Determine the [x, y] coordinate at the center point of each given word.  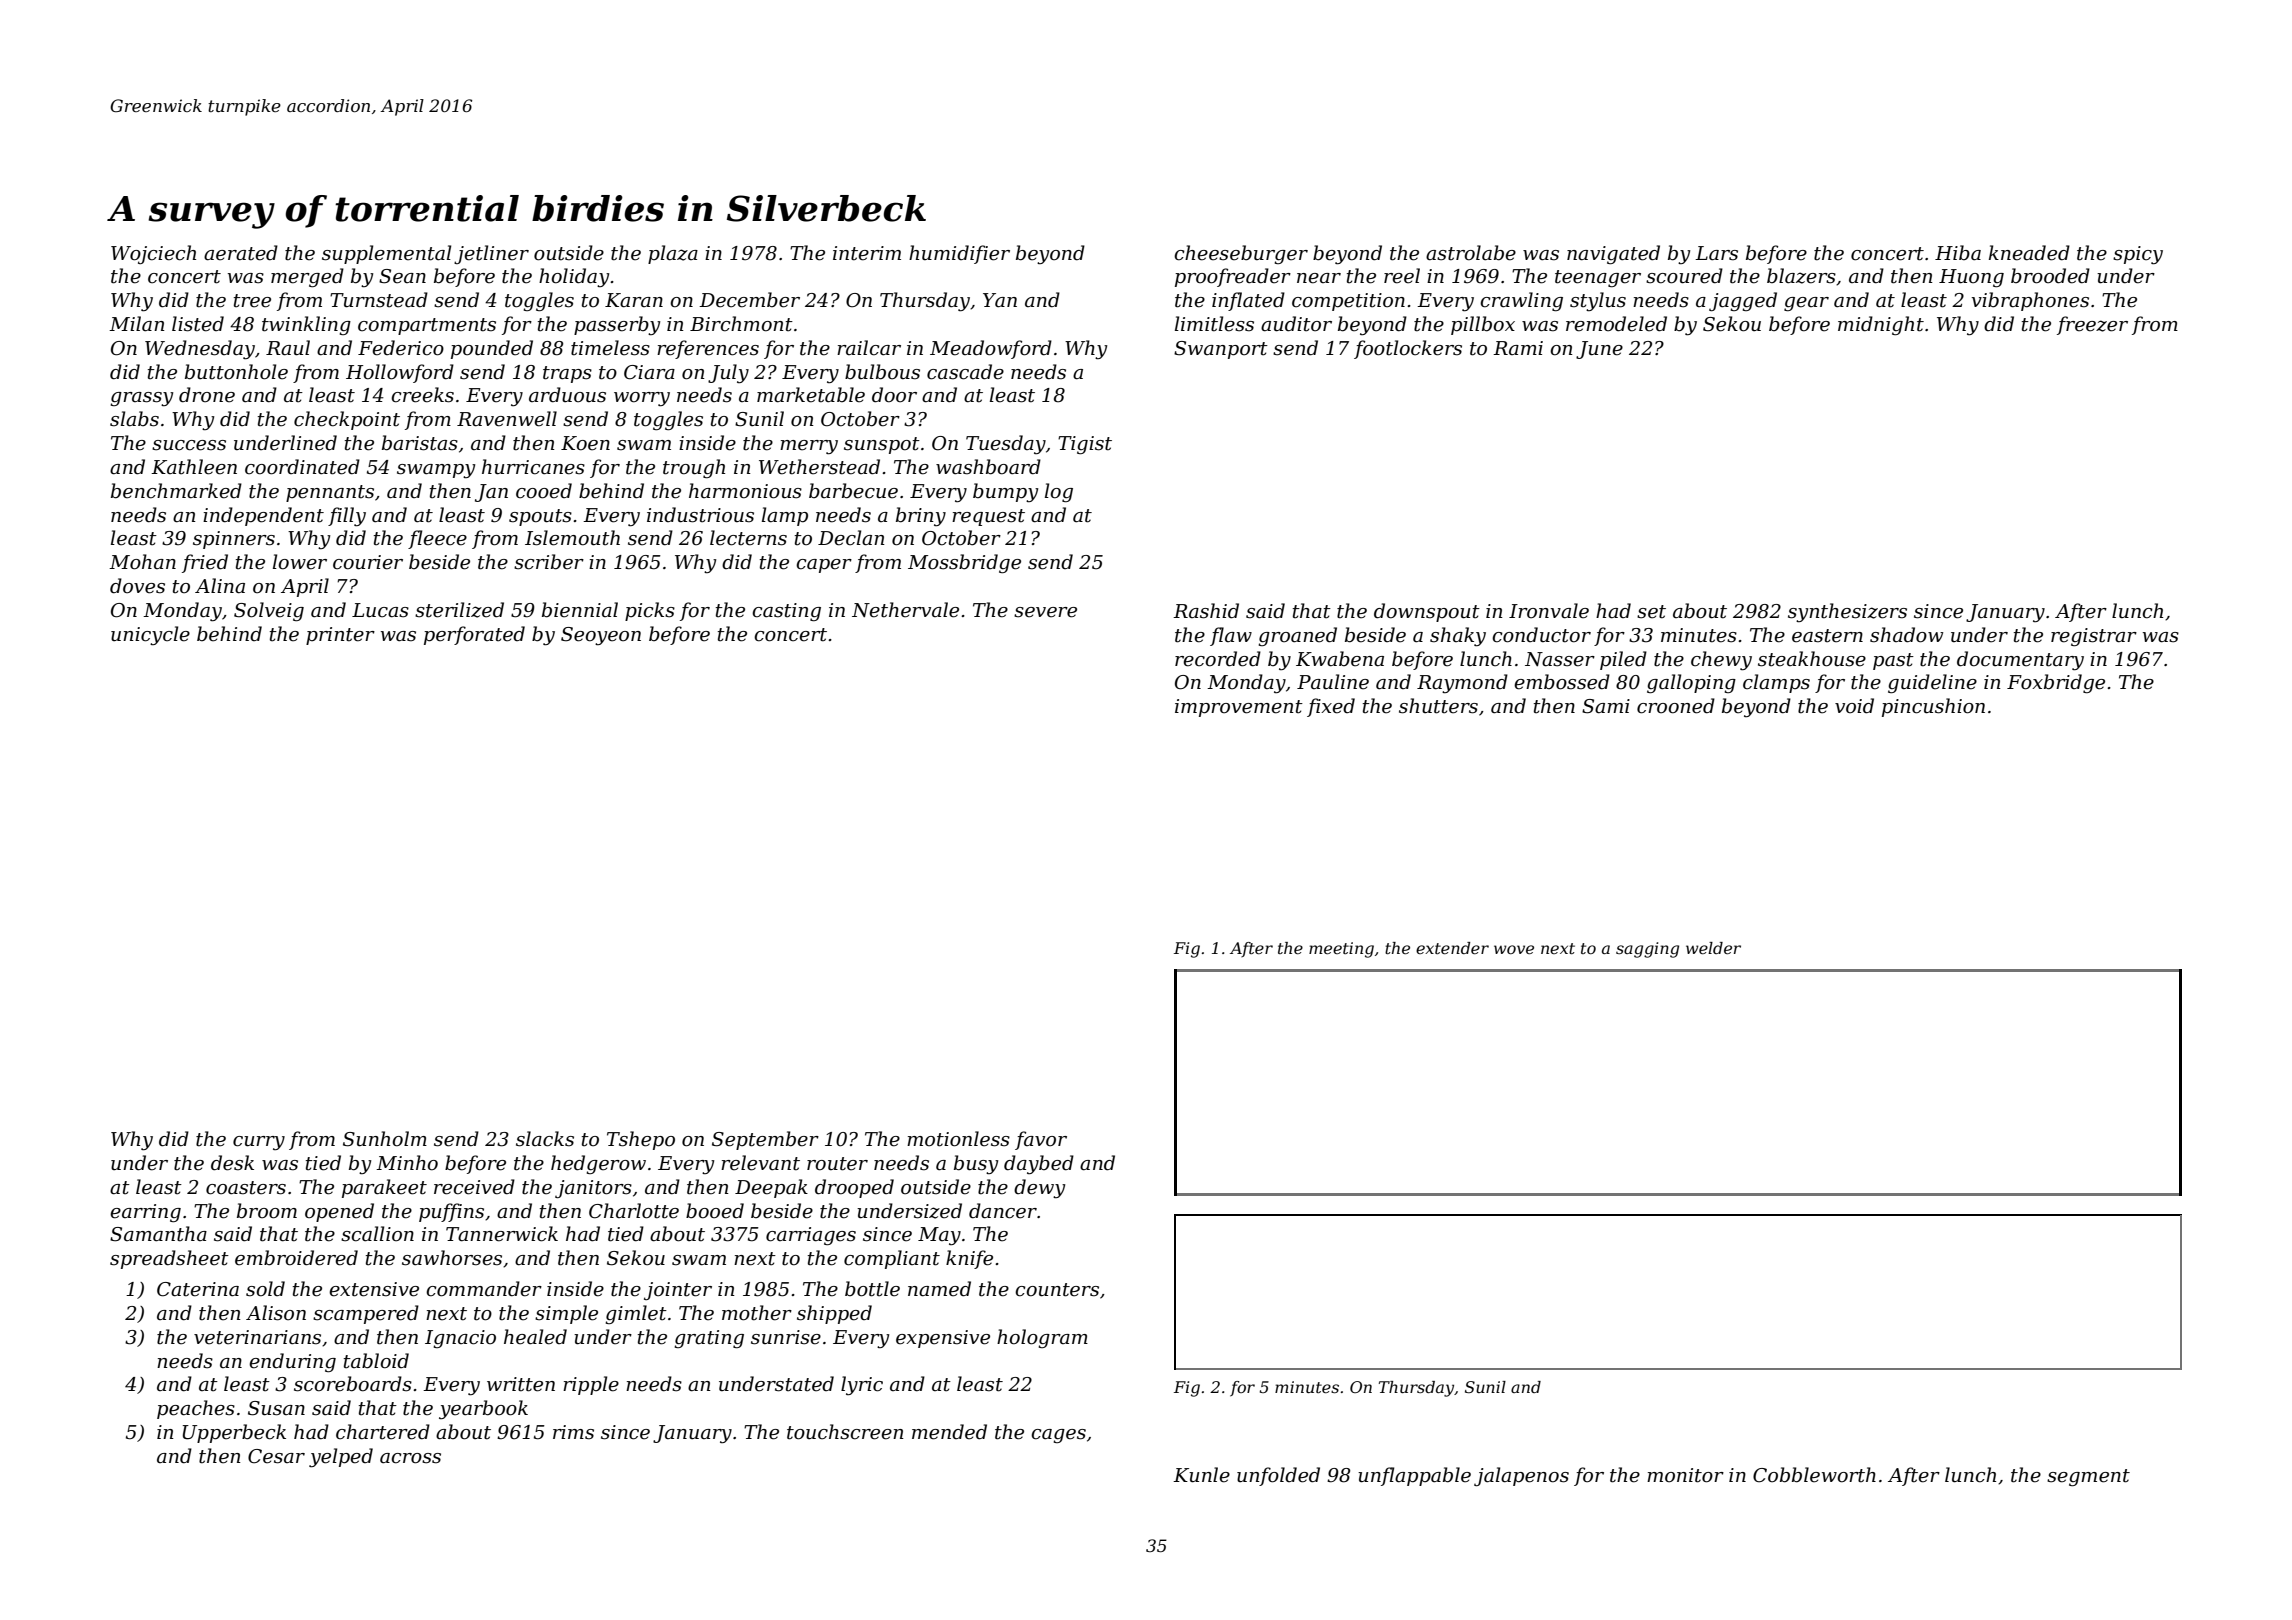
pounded [492, 349]
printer [340, 636]
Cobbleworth [1814, 1475]
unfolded [1278, 1476]
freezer [2092, 325]
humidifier [959, 254]
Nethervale [905, 610]
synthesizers [1847, 612]
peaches [196, 1409]
